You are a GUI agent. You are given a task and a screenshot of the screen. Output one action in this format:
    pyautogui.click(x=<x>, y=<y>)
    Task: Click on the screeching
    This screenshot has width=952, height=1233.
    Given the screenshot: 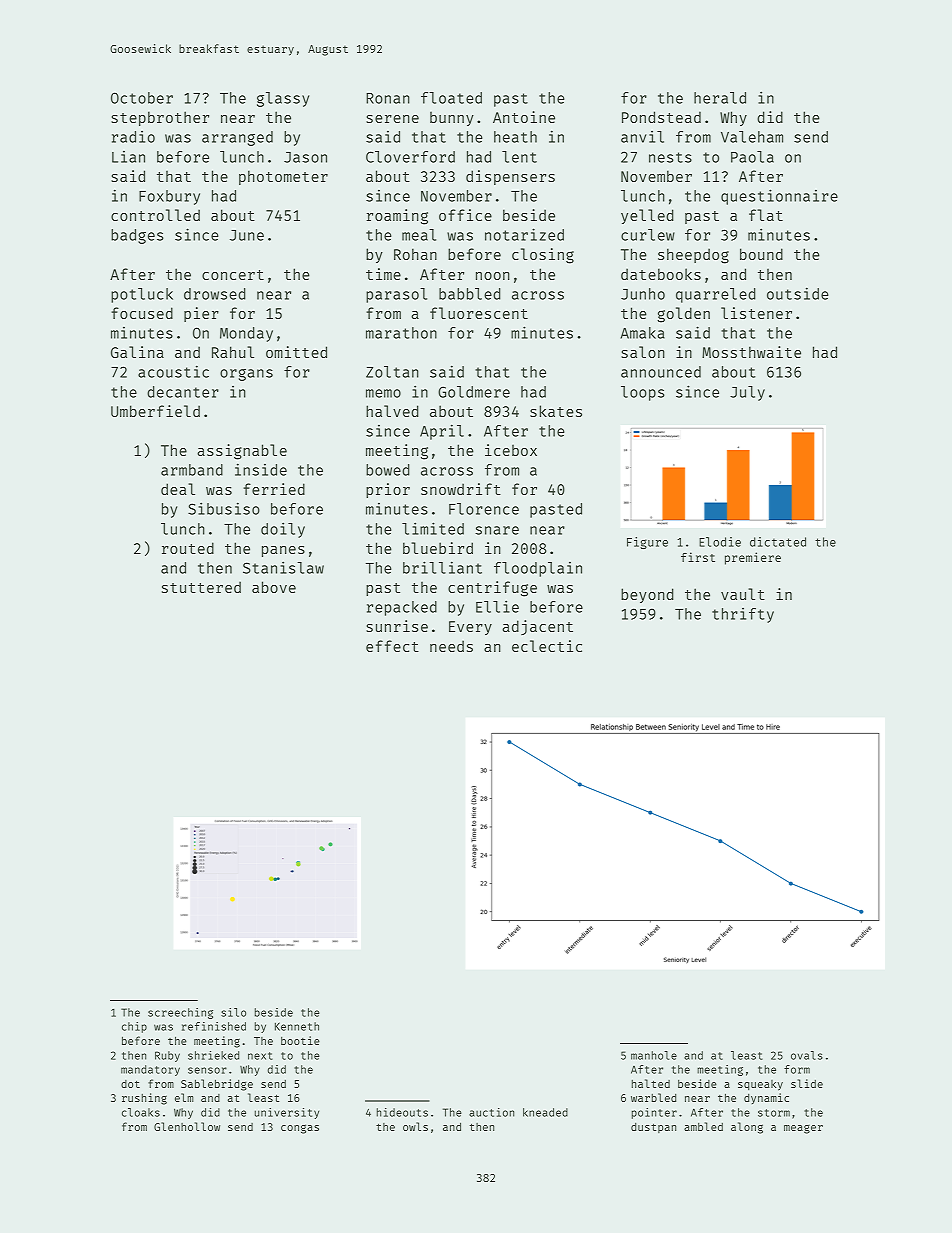 What is the action you would take?
    pyautogui.click(x=180, y=1013)
